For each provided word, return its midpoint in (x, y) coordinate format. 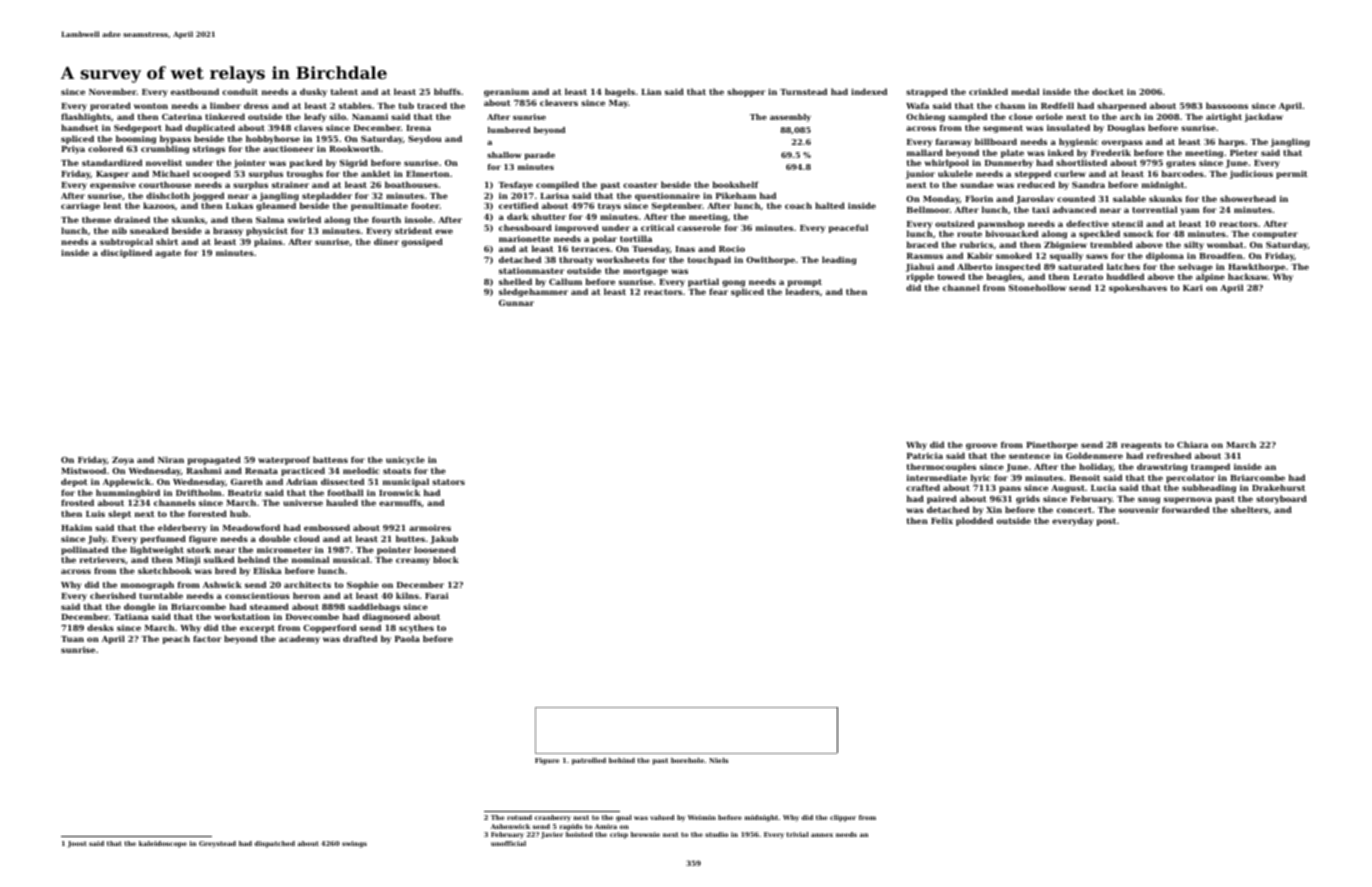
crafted (923, 487)
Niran (171, 459)
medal (1025, 91)
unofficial (508, 843)
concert (1074, 510)
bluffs (447, 91)
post (1106, 522)
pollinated (84, 550)
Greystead (217, 844)
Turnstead (803, 91)
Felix (942, 520)
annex (822, 835)
